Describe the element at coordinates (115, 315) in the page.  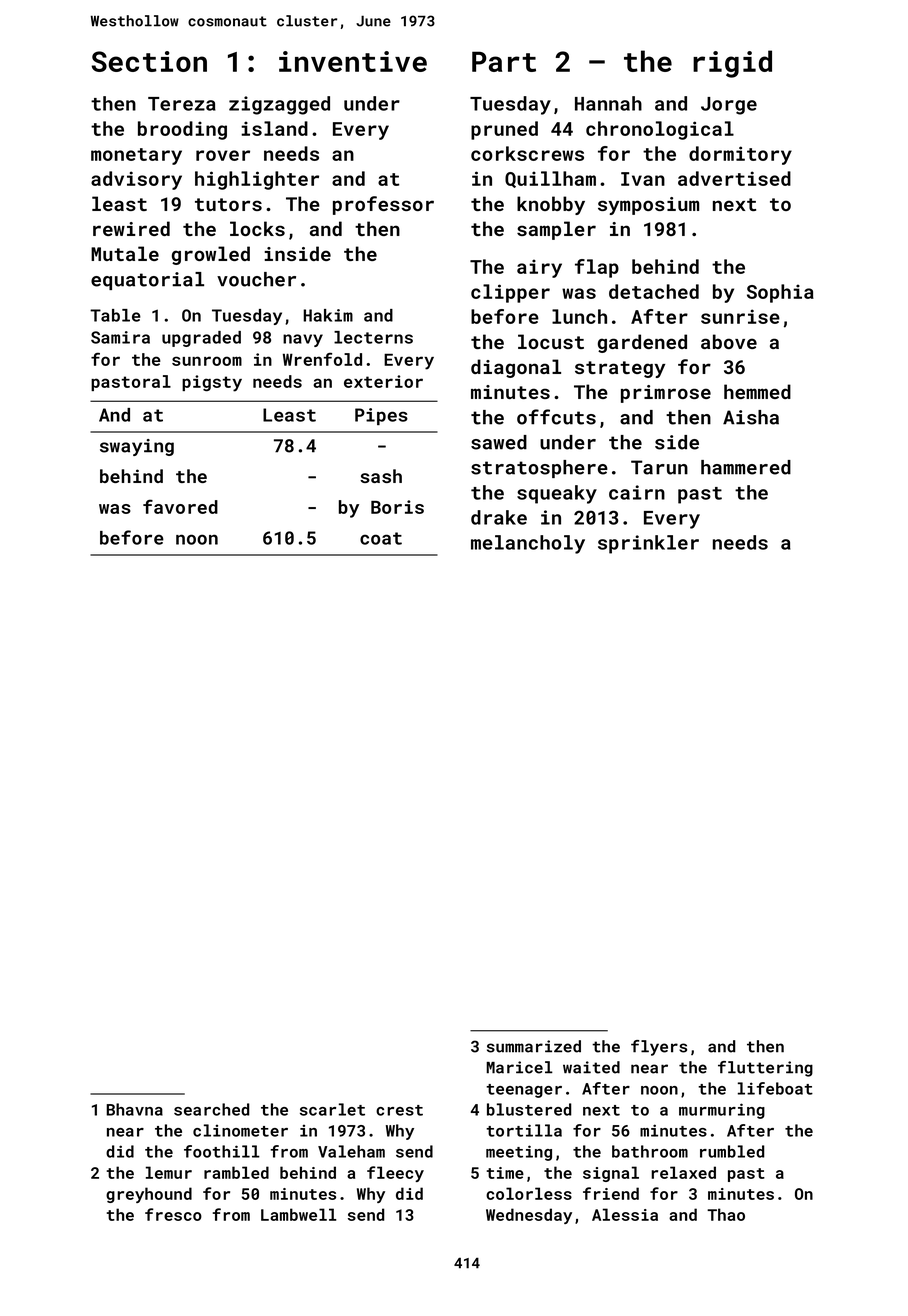
I see `Table` at that location.
